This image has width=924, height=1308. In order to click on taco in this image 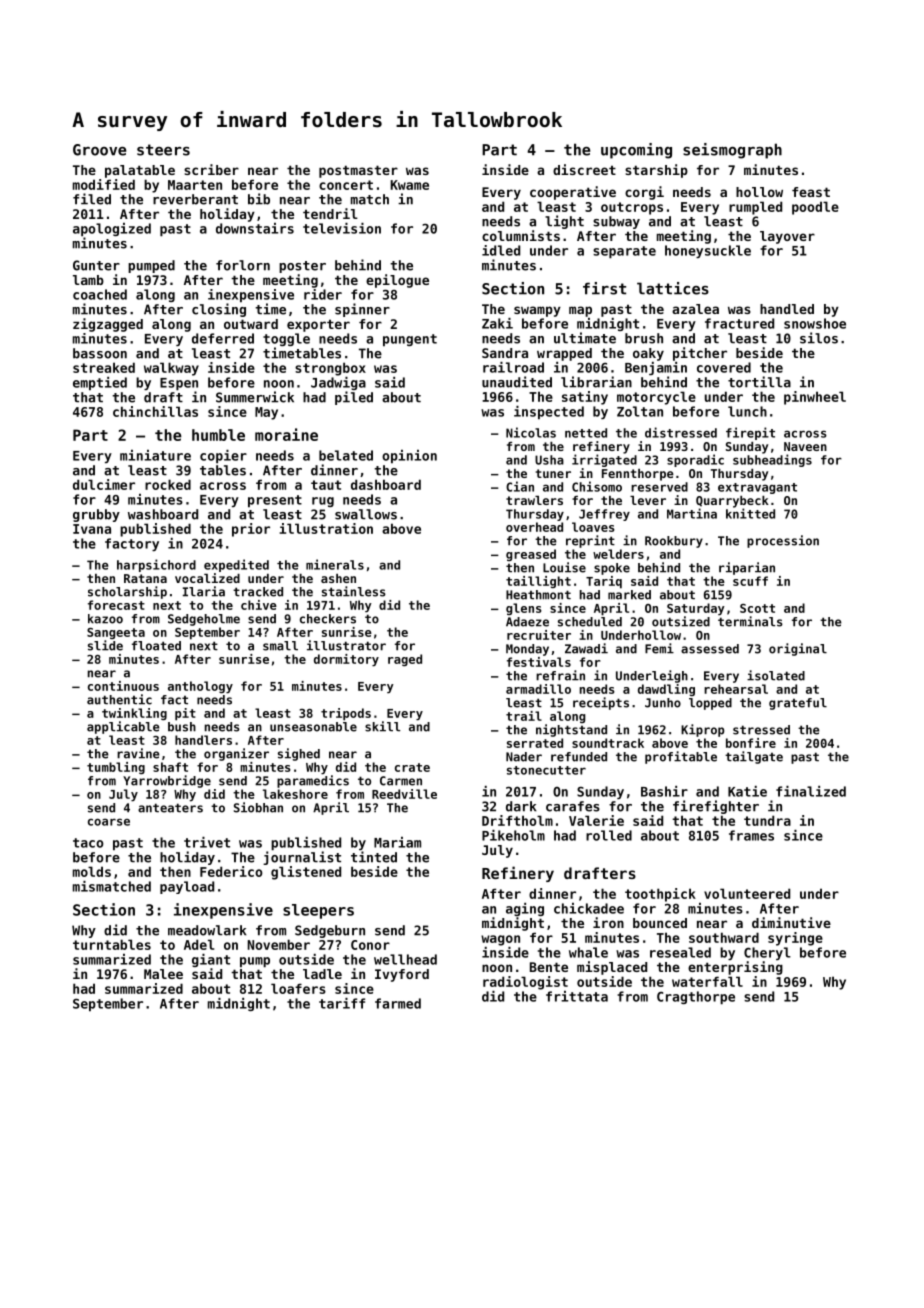, I will do `click(88, 843)`.
